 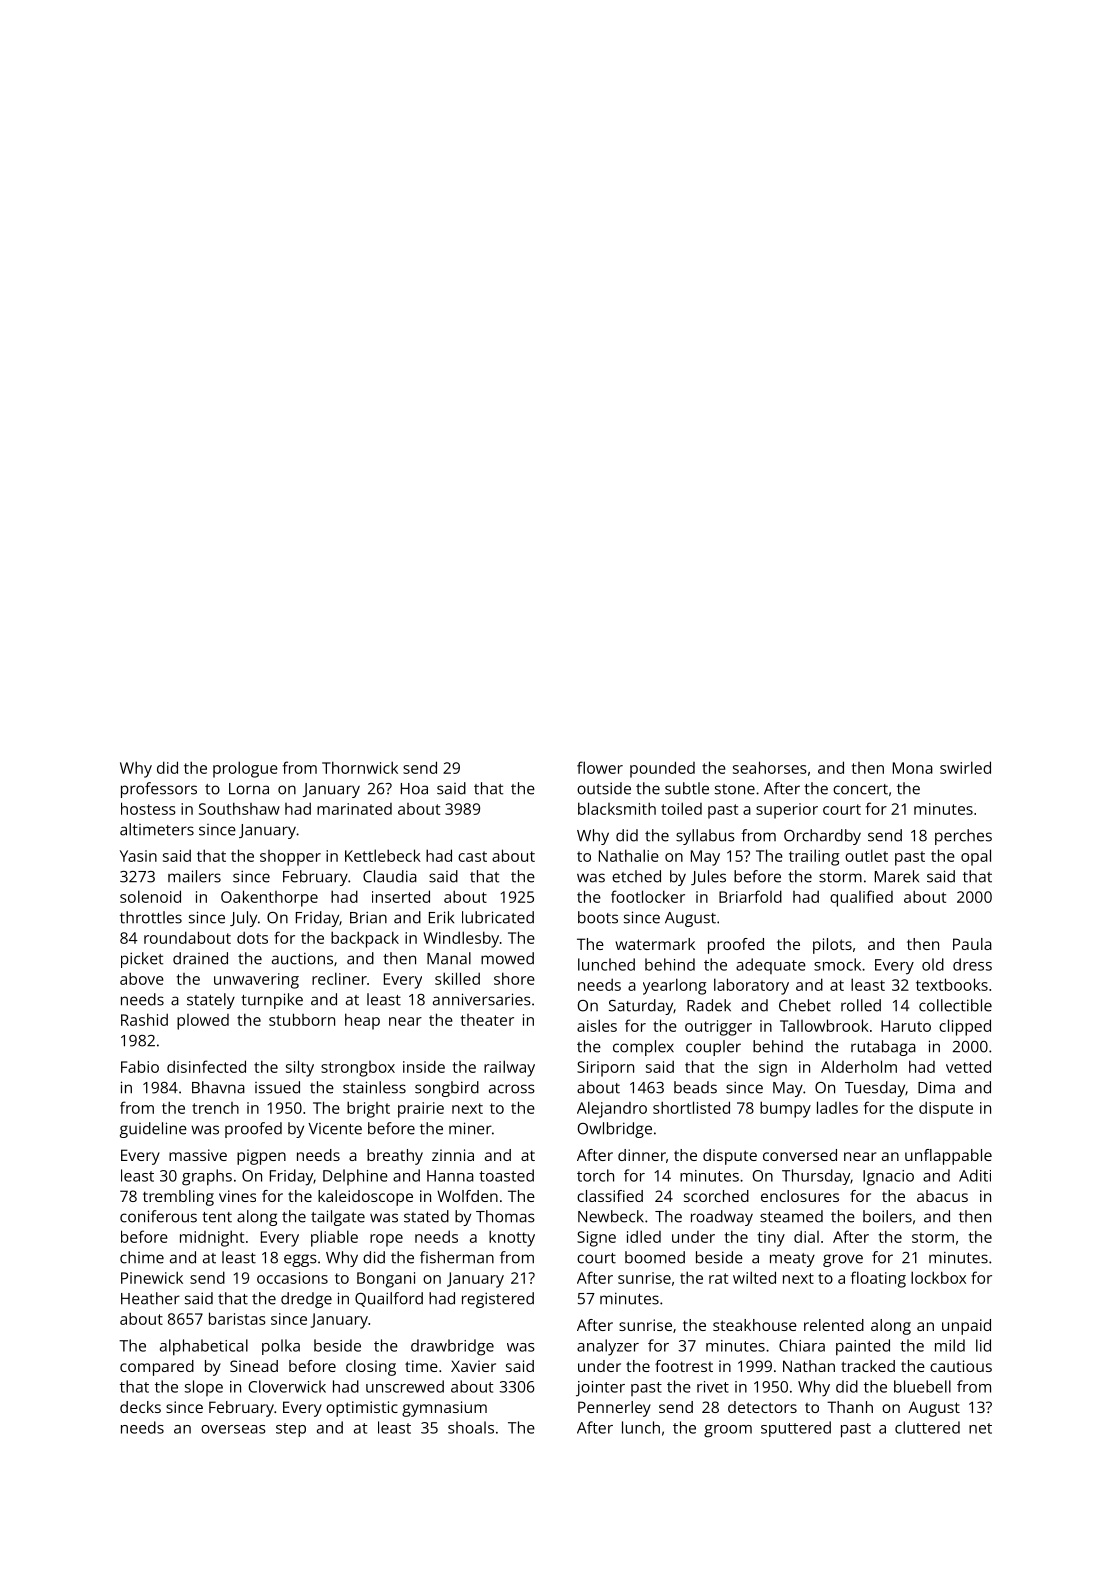 I want to click on shoals, so click(x=471, y=1427).
